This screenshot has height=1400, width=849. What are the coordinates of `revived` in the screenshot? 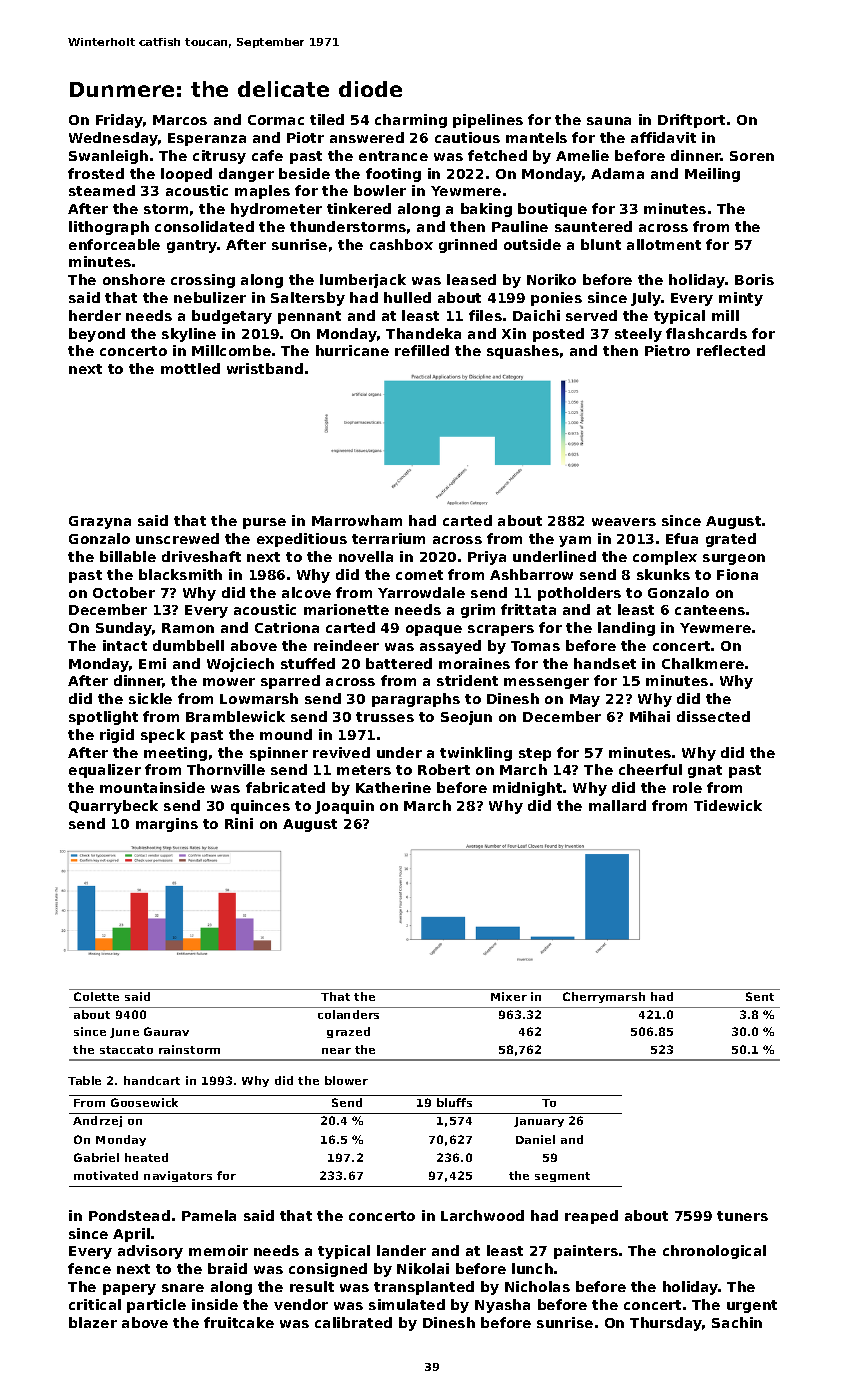 It's located at (341, 752).
